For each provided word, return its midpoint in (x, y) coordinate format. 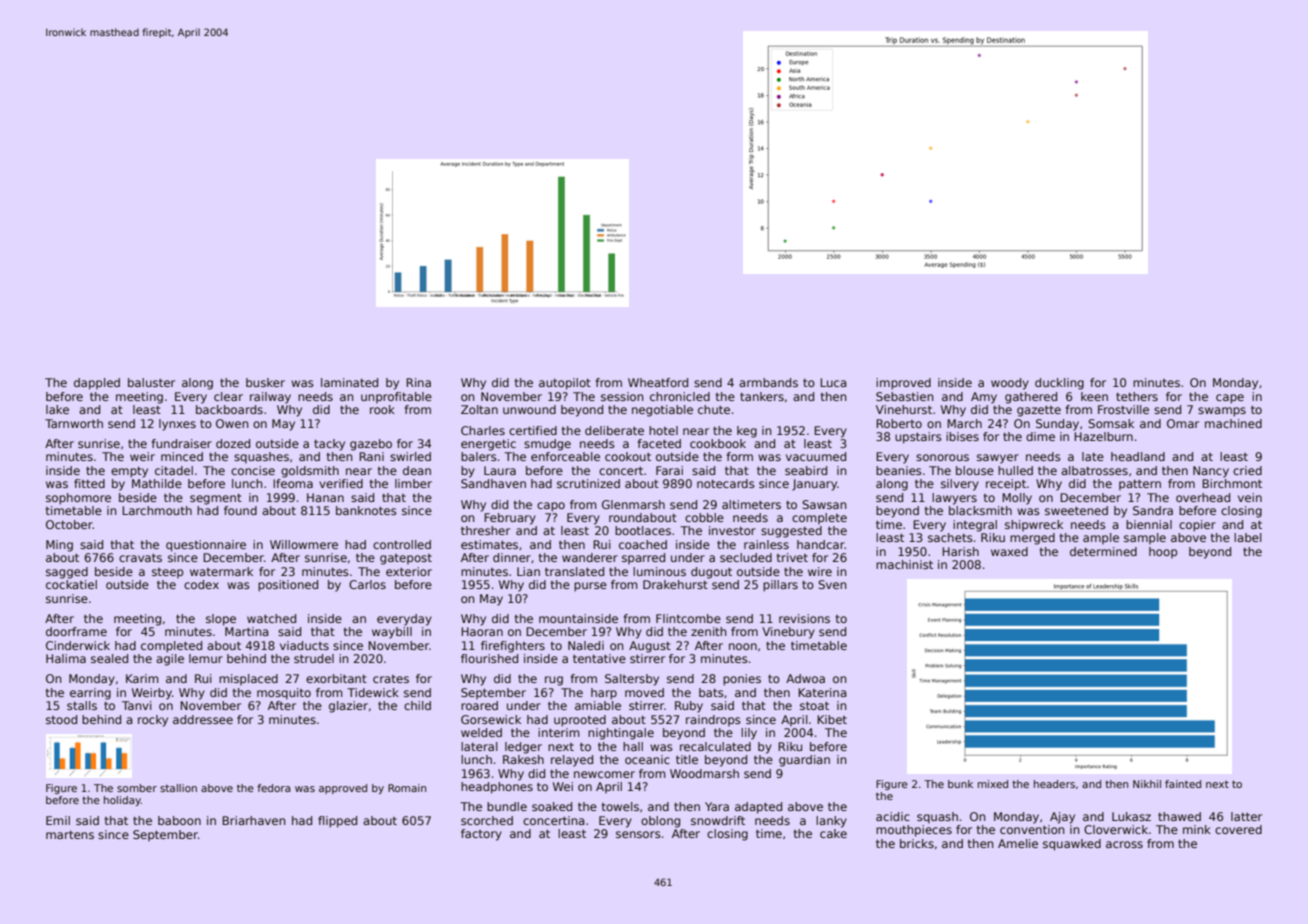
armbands (768, 382)
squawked (1072, 845)
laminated (349, 382)
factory (481, 835)
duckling (1059, 384)
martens (70, 834)
